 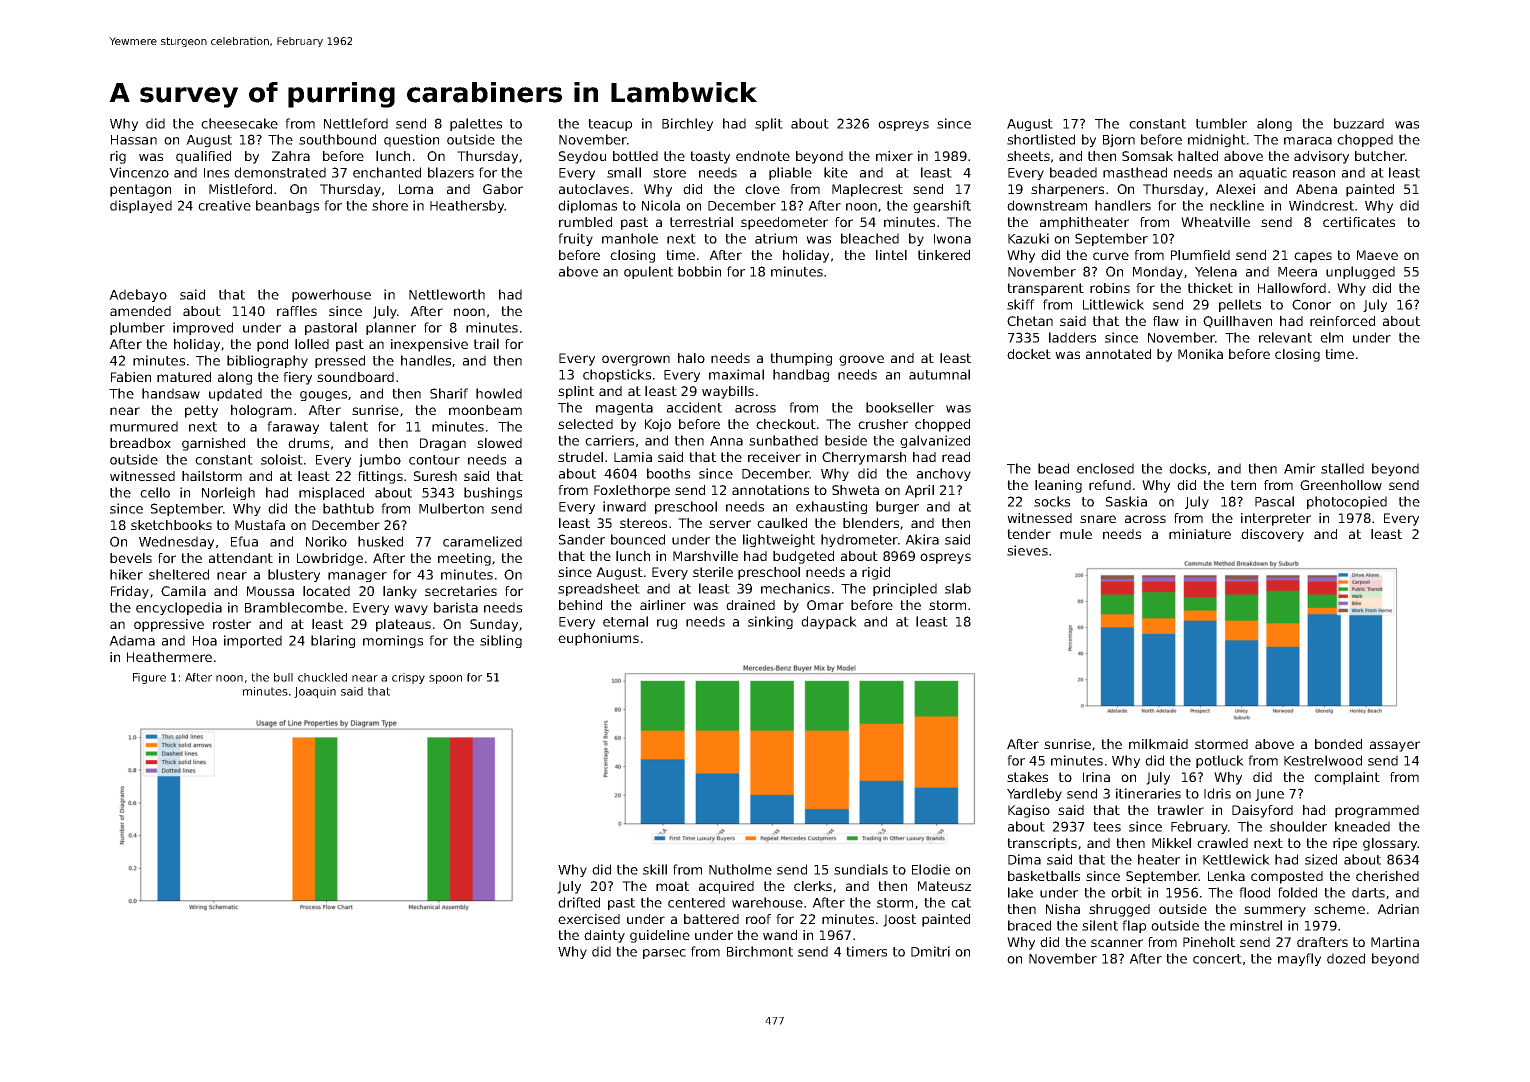 I want to click on leaning, so click(x=1058, y=486).
